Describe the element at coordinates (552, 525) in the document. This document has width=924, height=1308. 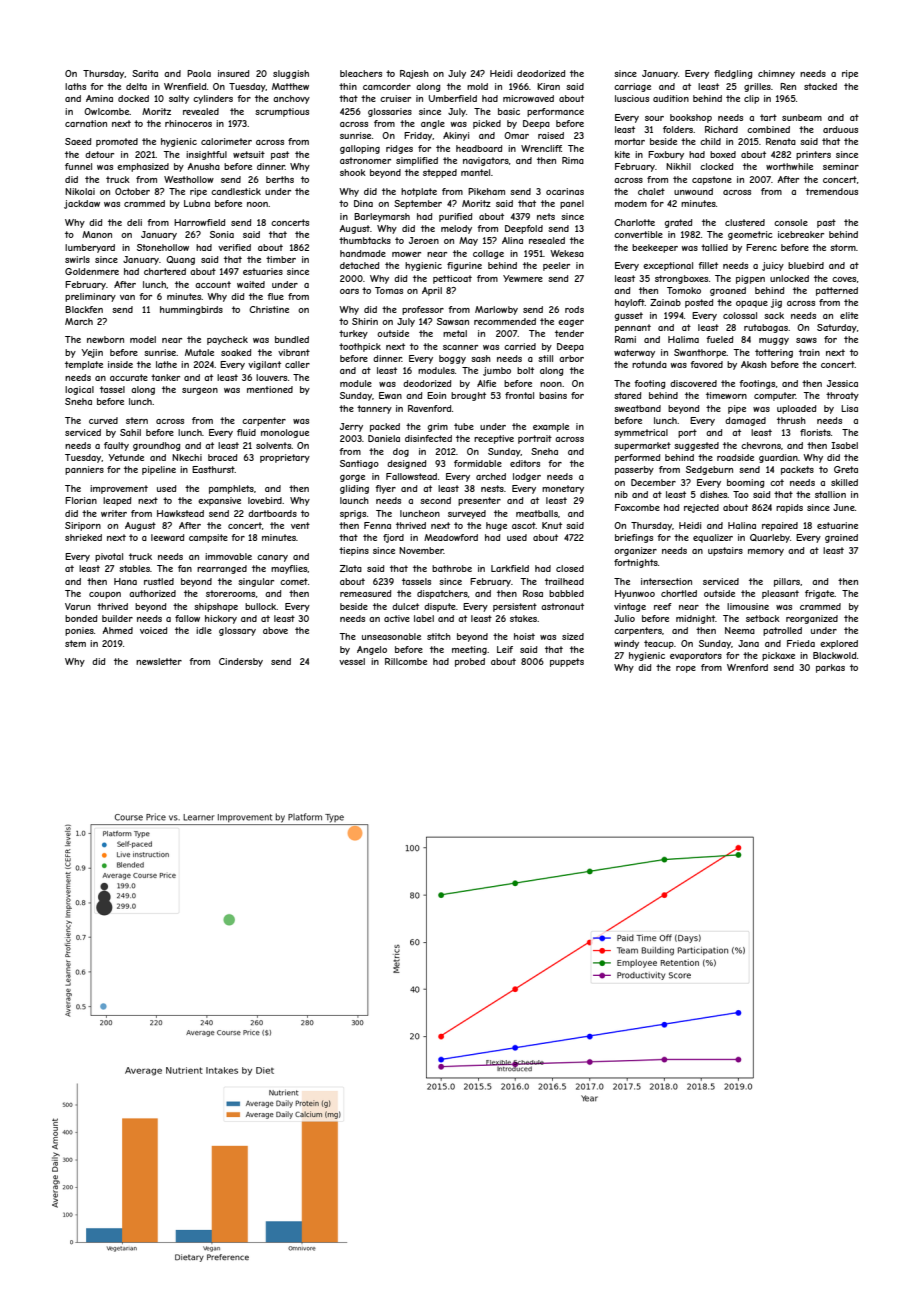
I see `Knut` at that location.
